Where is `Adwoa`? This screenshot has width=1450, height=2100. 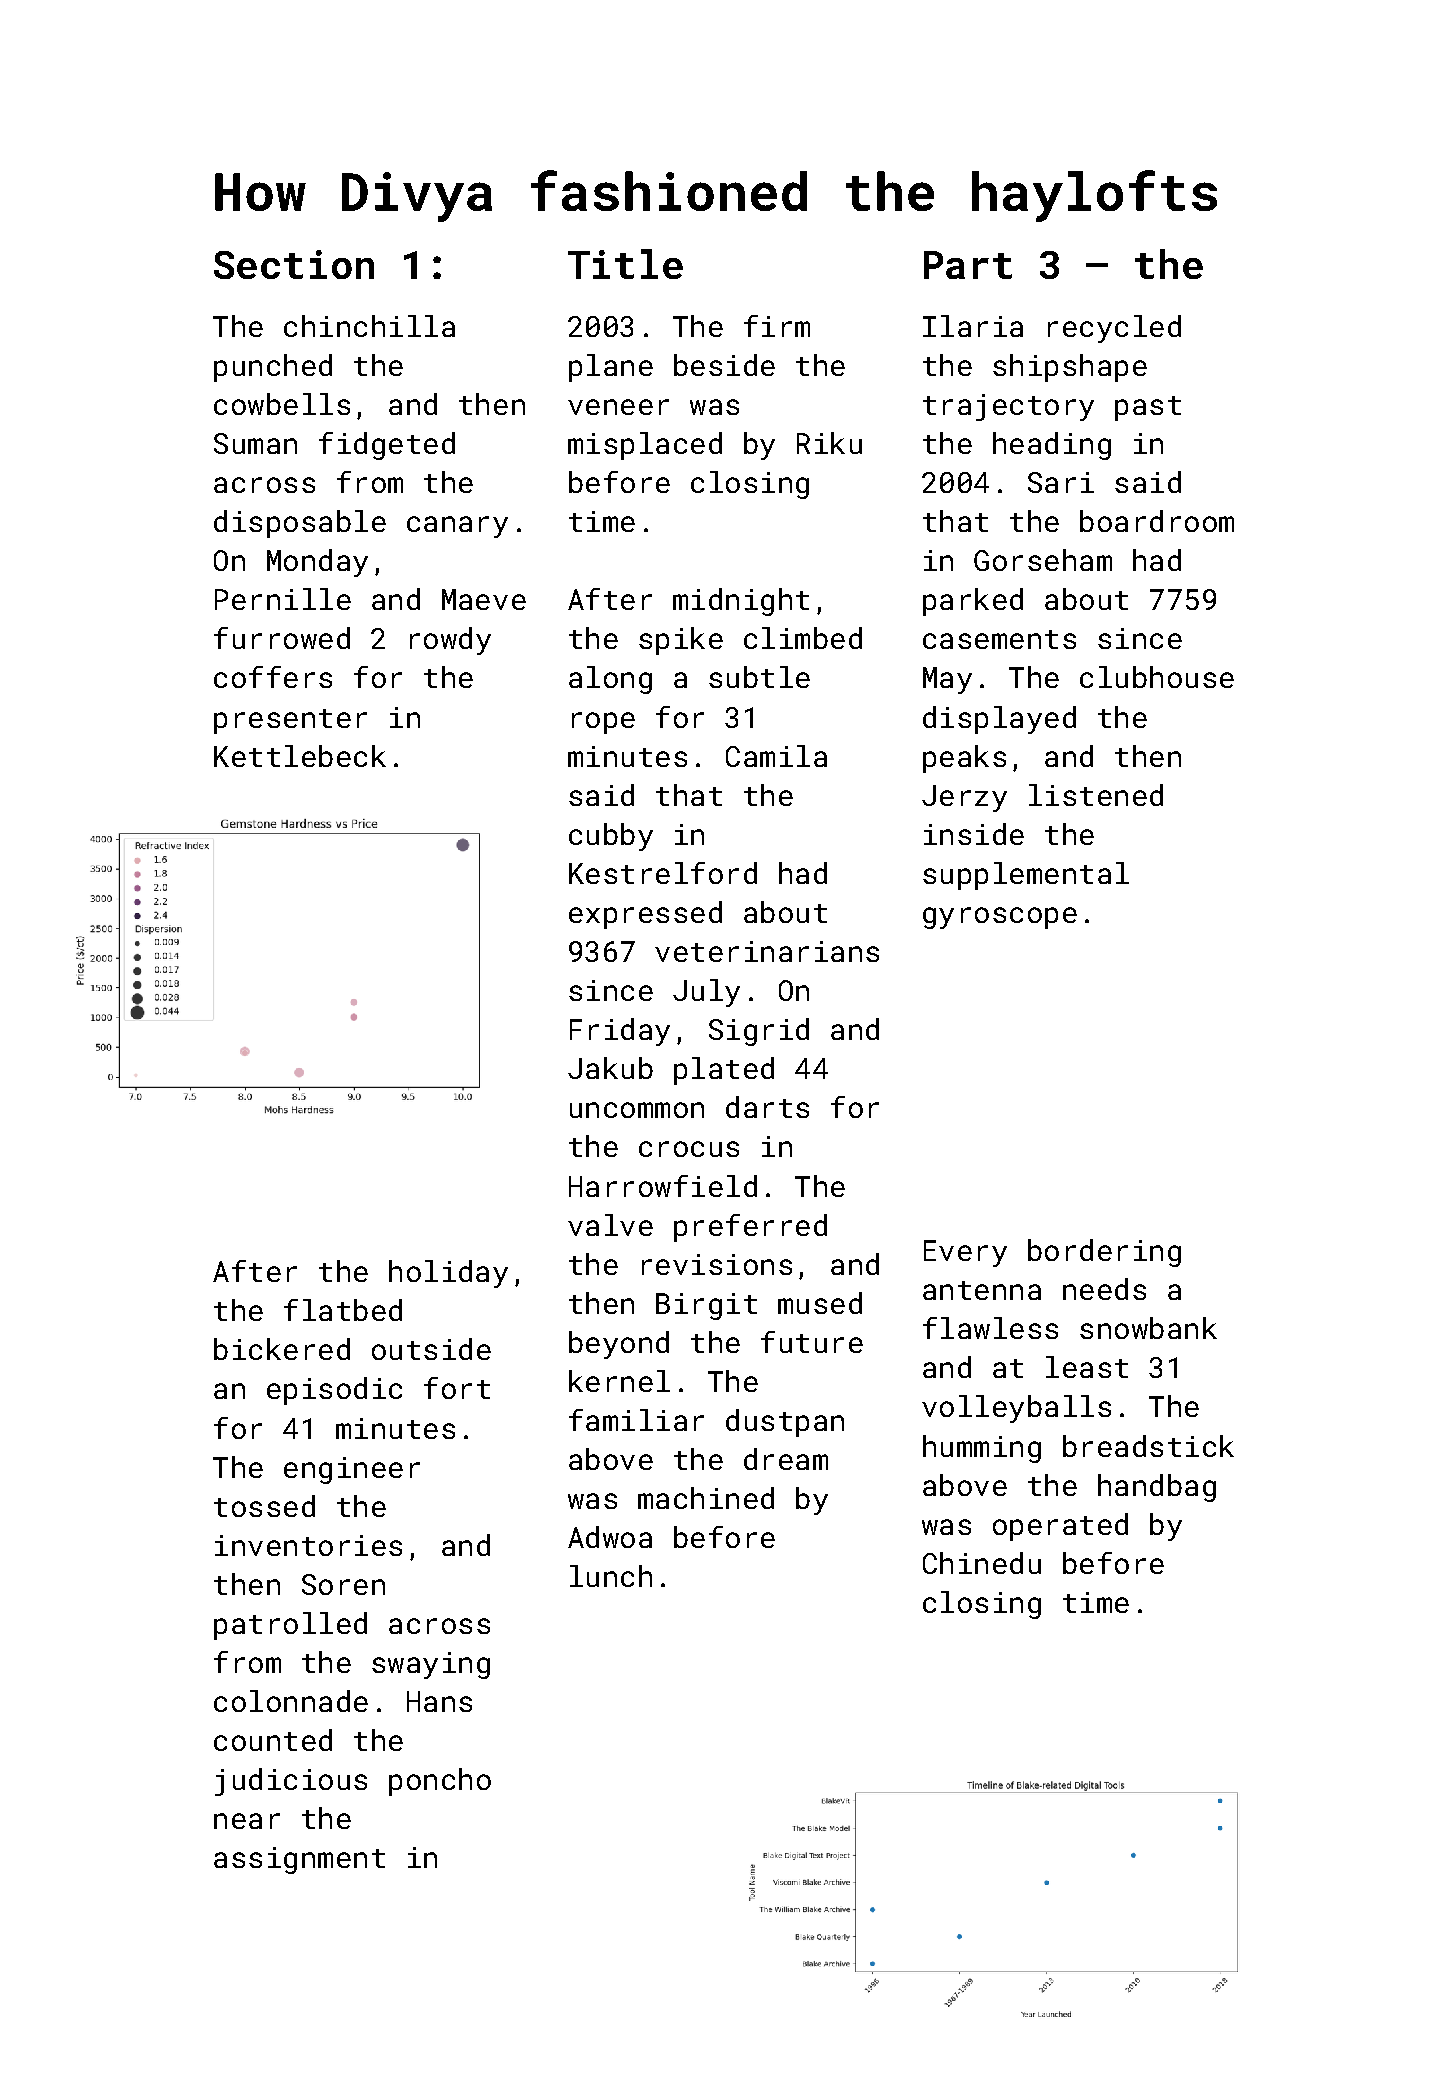
Adwoa is located at coordinates (610, 1537).
